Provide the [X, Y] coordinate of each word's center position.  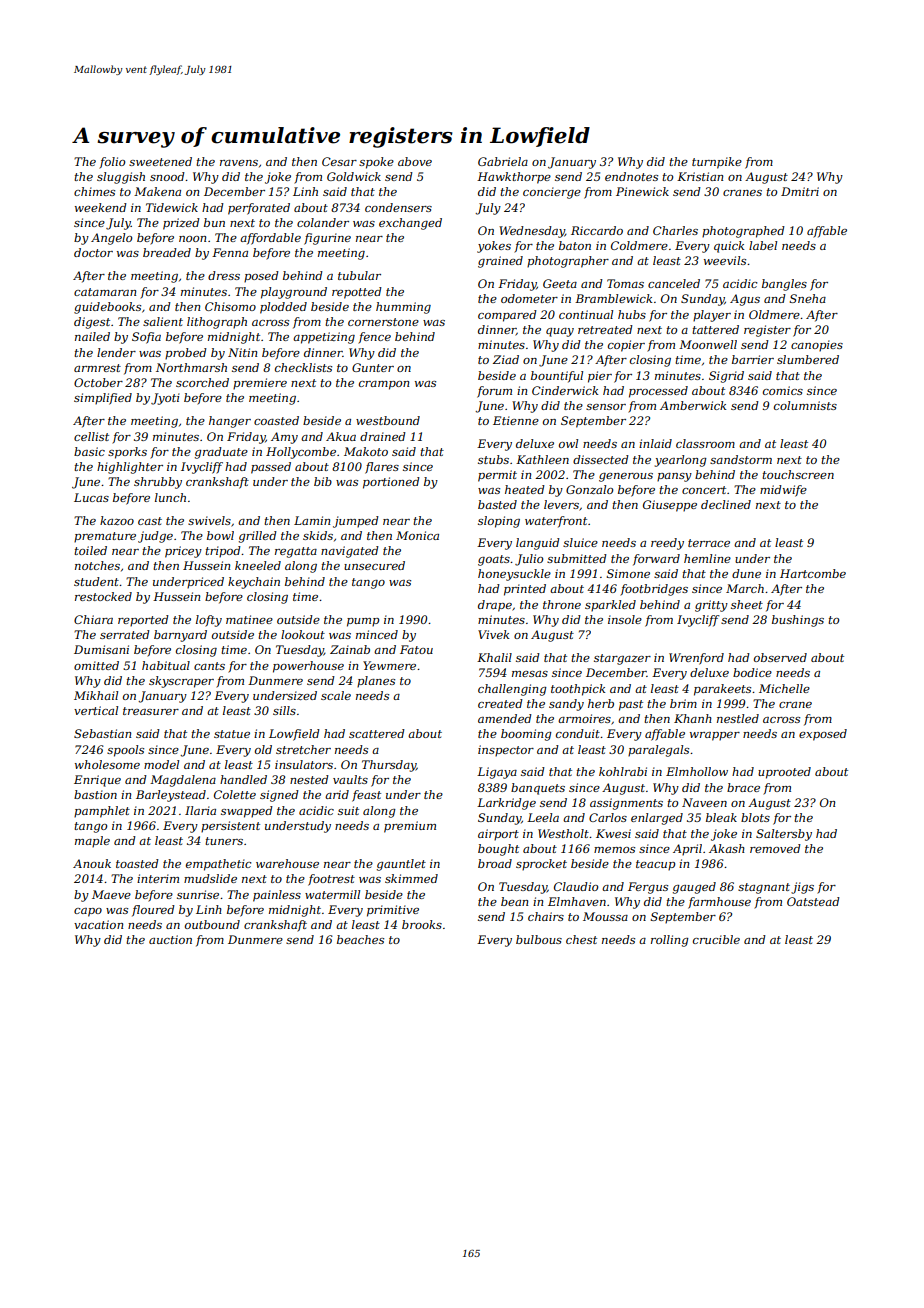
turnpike [717, 163]
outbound [212, 924]
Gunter [373, 367]
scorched [202, 382]
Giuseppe [670, 506]
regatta [296, 552]
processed [658, 392]
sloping [499, 522]
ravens [239, 163]
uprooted [784, 773]
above [415, 161]
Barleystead [171, 796]
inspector [506, 751]
